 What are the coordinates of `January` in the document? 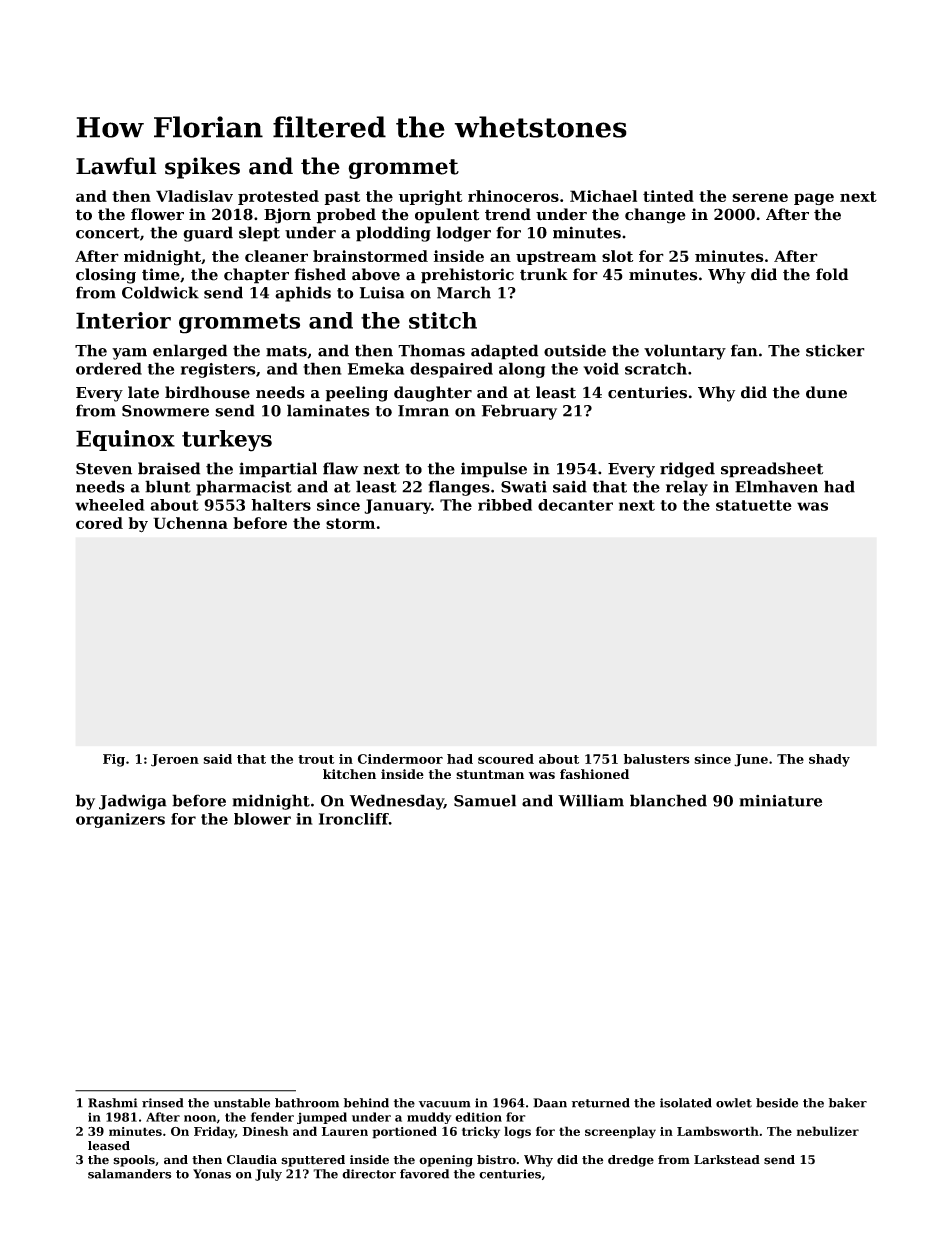 It's located at (397, 506).
